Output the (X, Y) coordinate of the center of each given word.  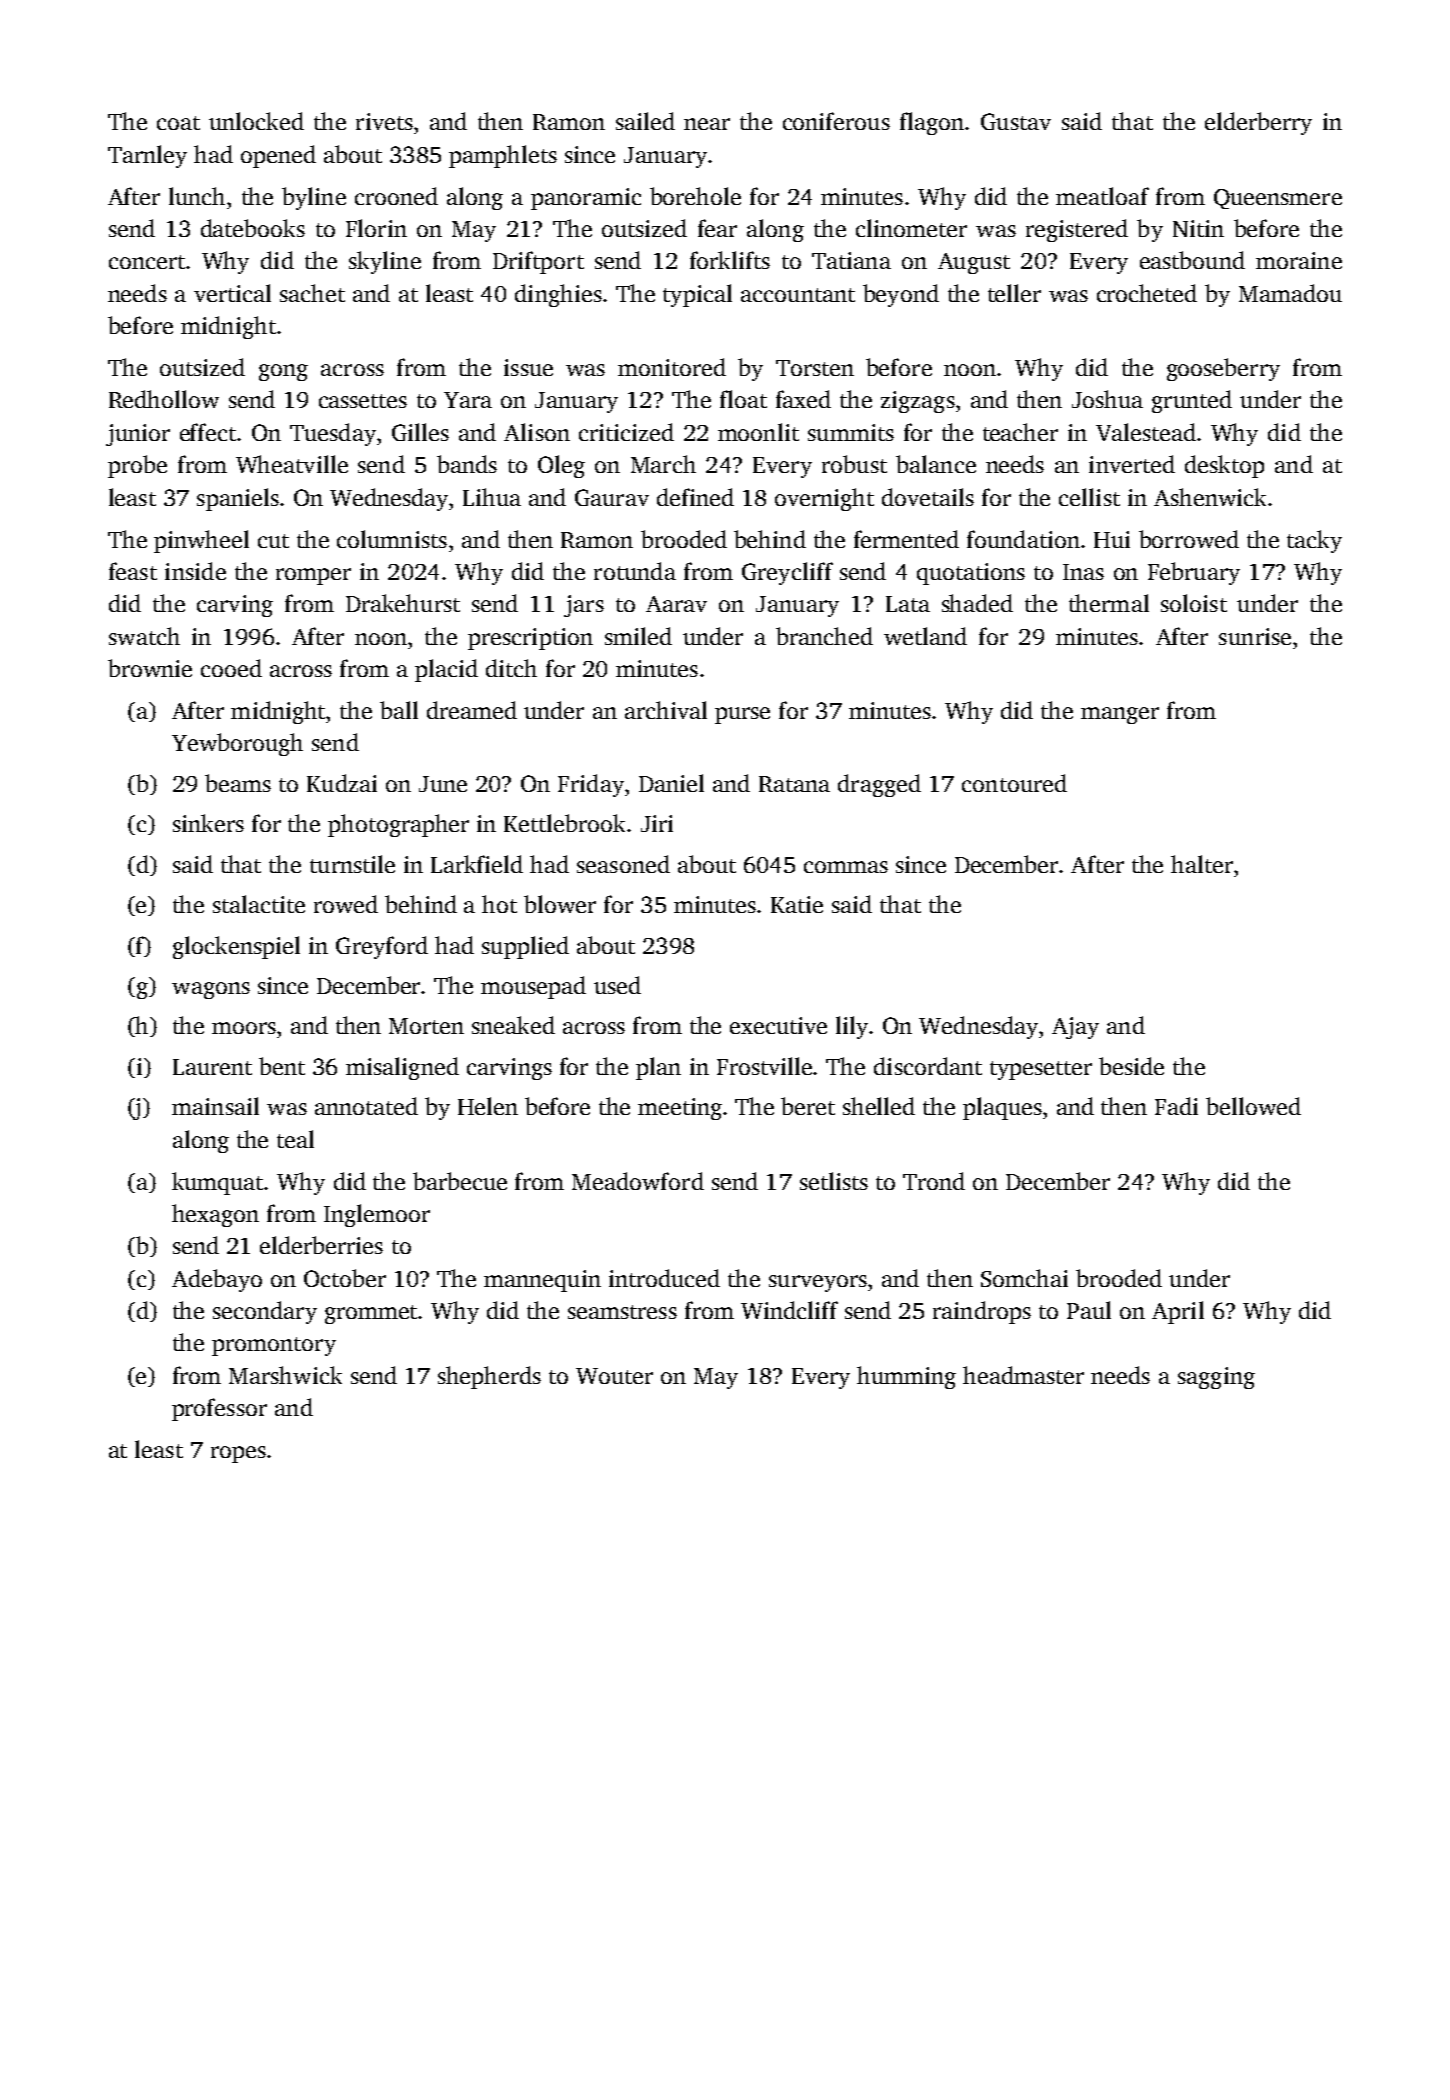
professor (219, 1409)
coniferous (836, 121)
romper (313, 576)
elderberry (1258, 123)
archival (666, 710)
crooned (396, 196)
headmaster (1023, 1375)
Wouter (614, 1376)
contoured (1014, 783)
